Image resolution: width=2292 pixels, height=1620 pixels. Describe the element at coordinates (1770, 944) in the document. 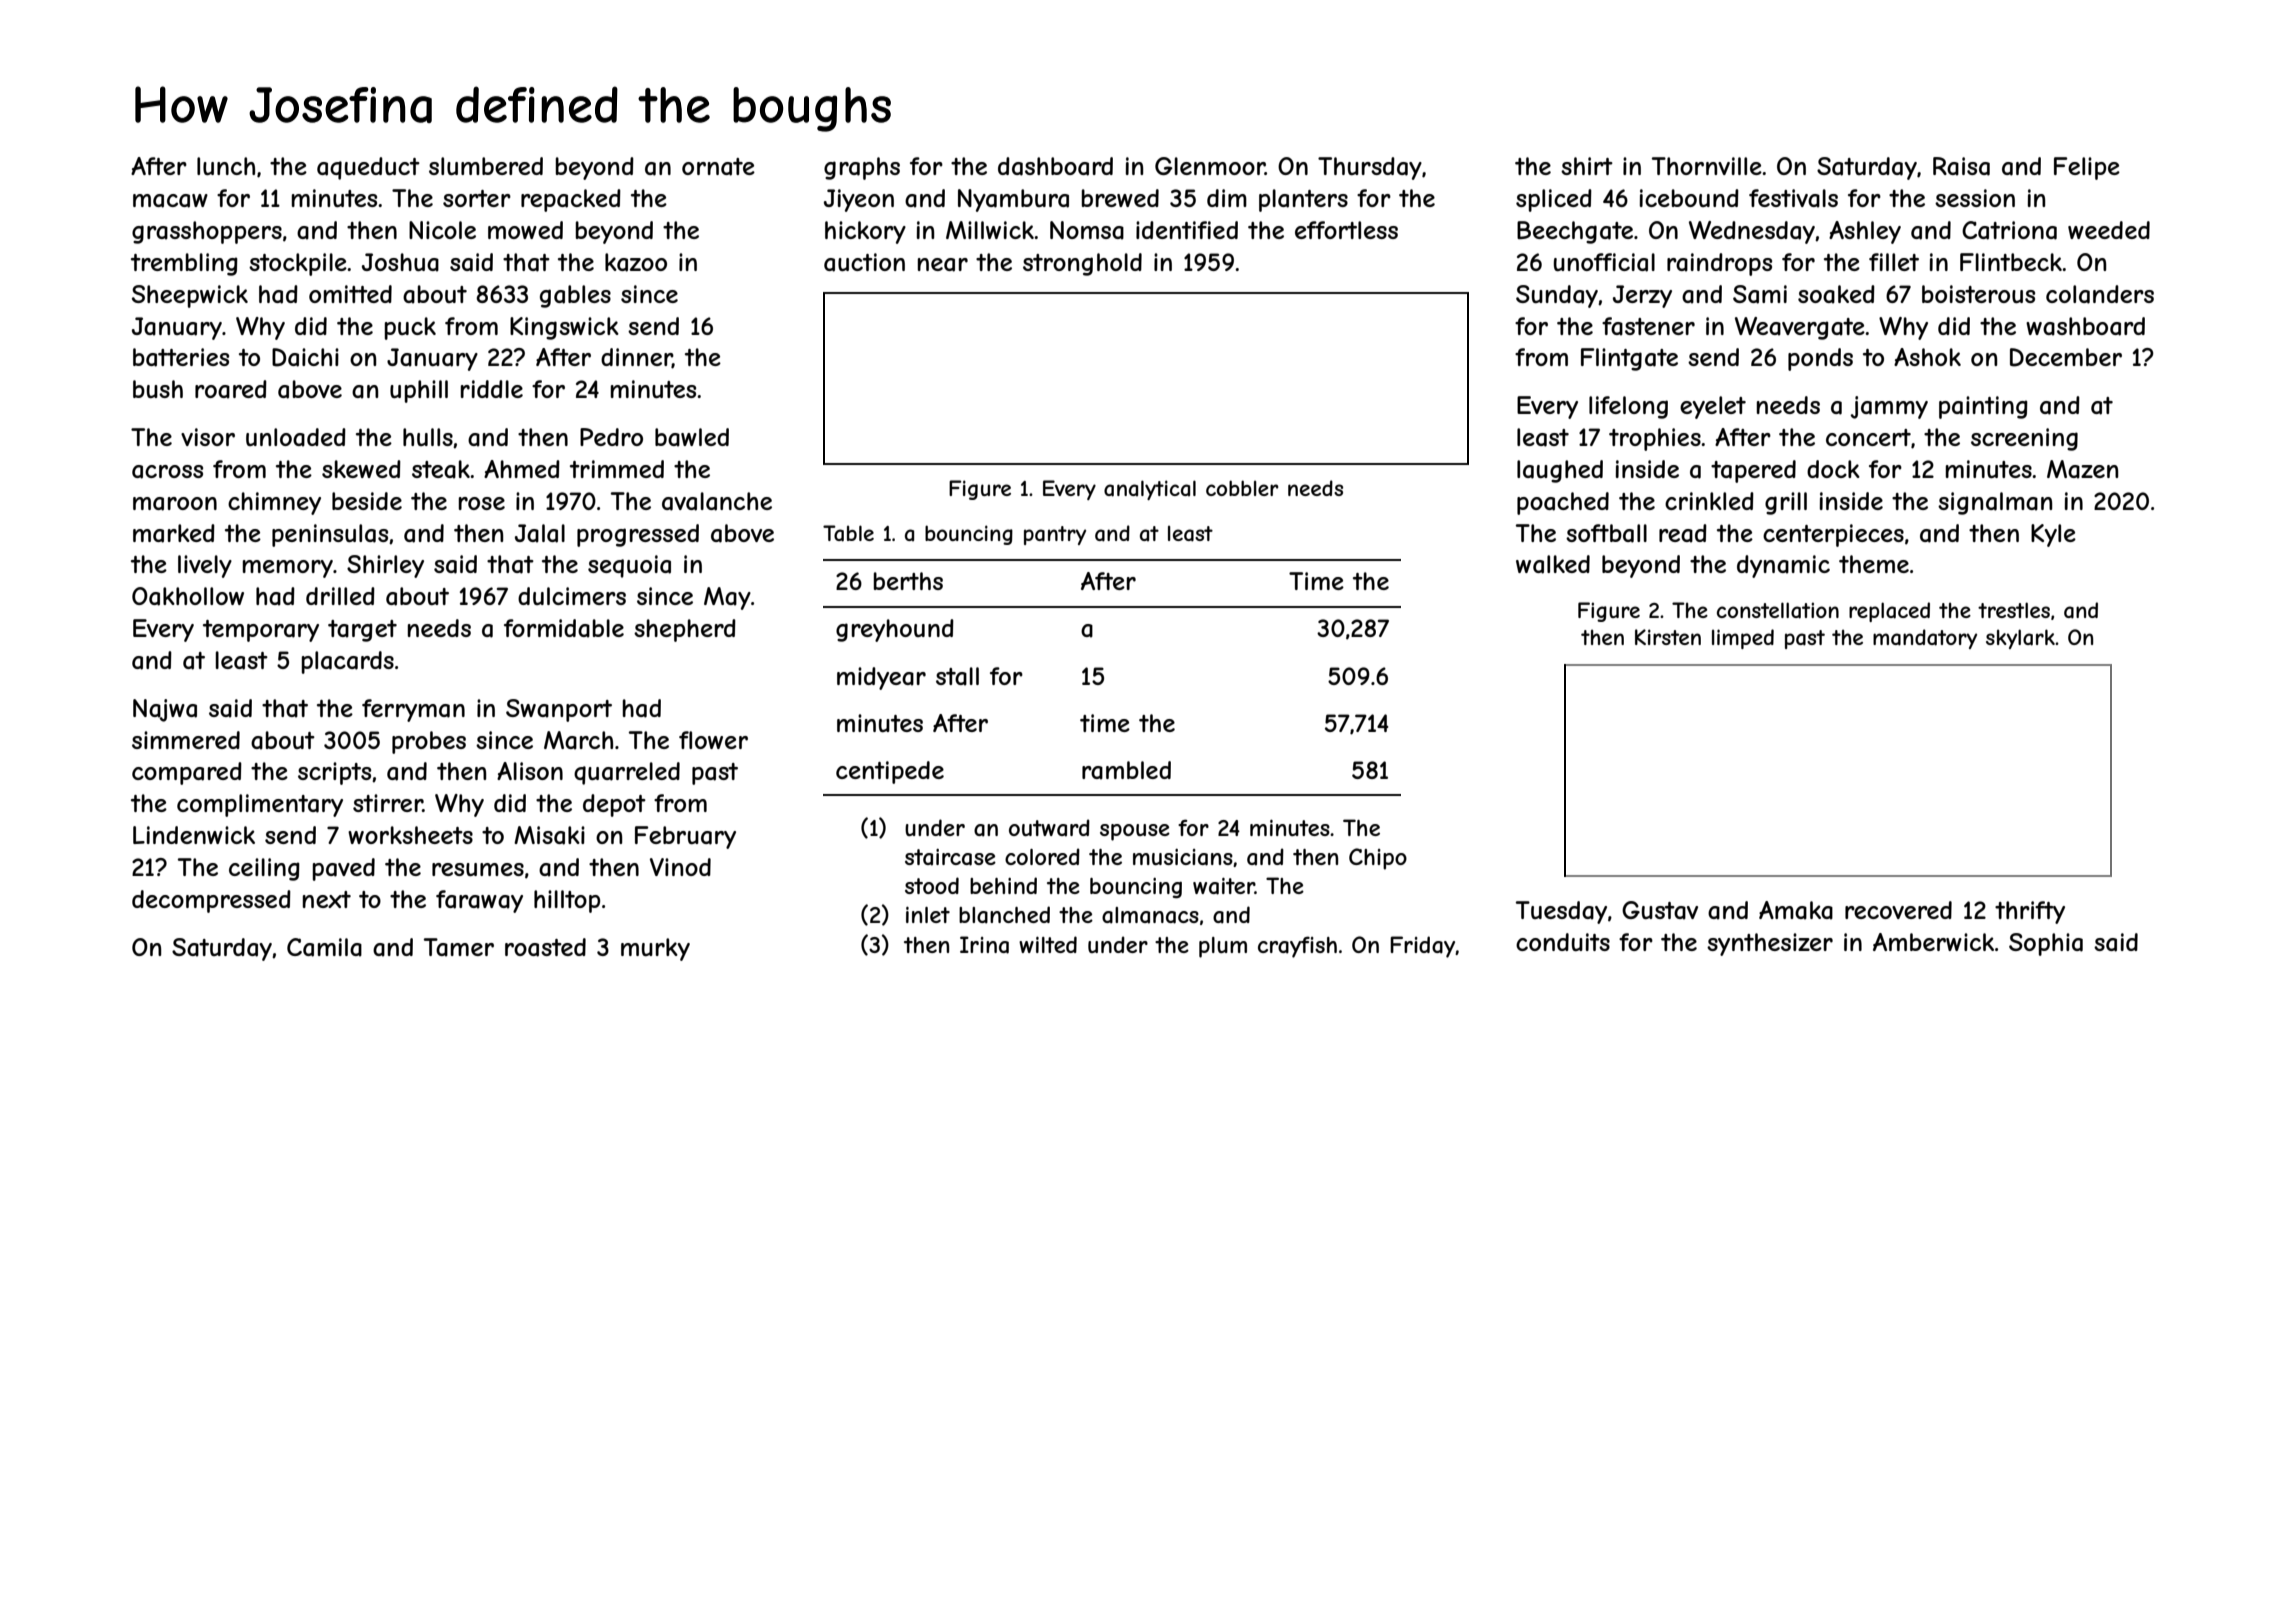

I see `synthesizer` at that location.
